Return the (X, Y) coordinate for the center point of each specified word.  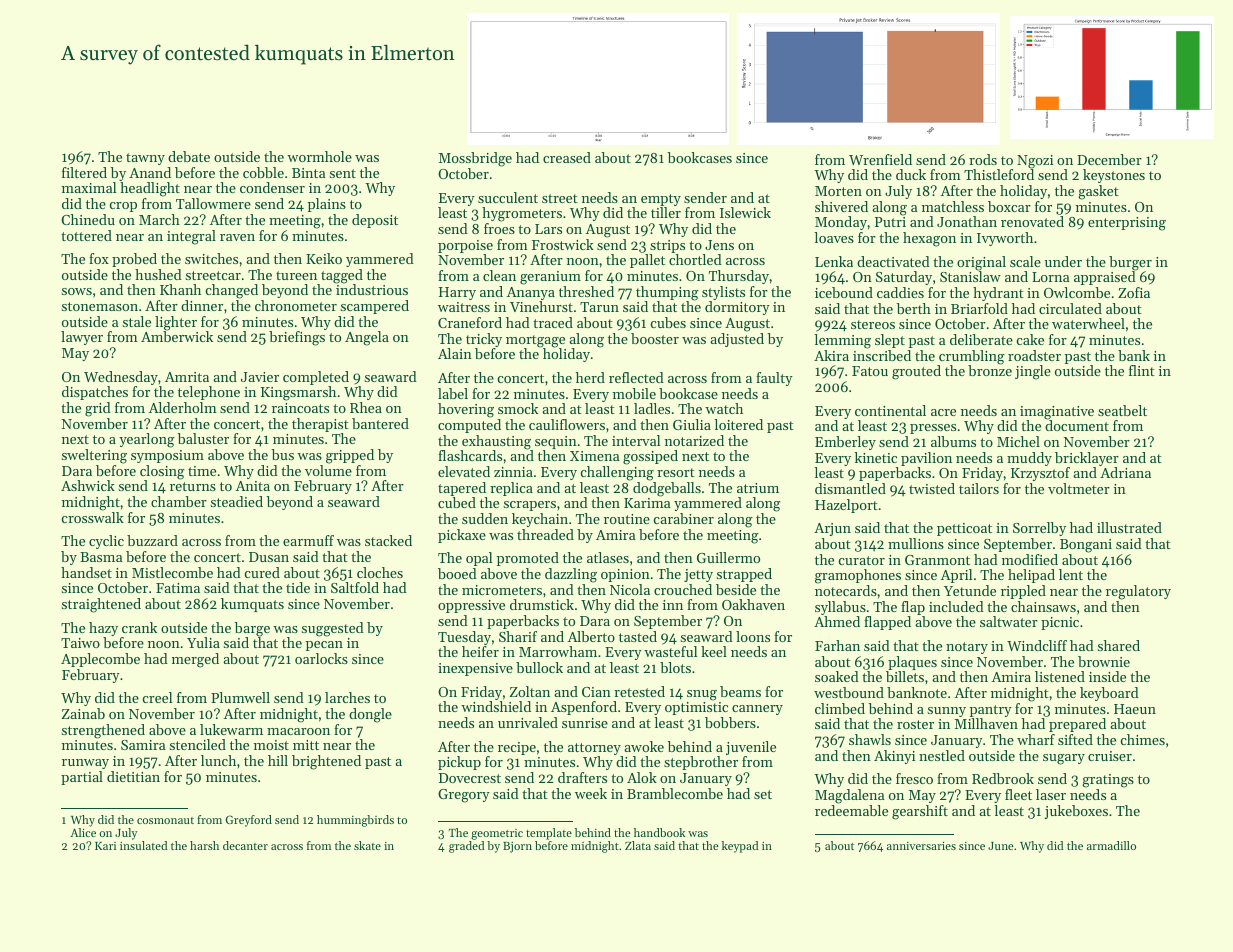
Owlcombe (1077, 292)
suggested (333, 629)
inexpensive (475, 669)
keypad (740, 847)
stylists (723, 293)
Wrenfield (880, 159)
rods (983, 159)
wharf (1036, 739)
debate (189, 156)
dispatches (95, 393)
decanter (245, 845)
